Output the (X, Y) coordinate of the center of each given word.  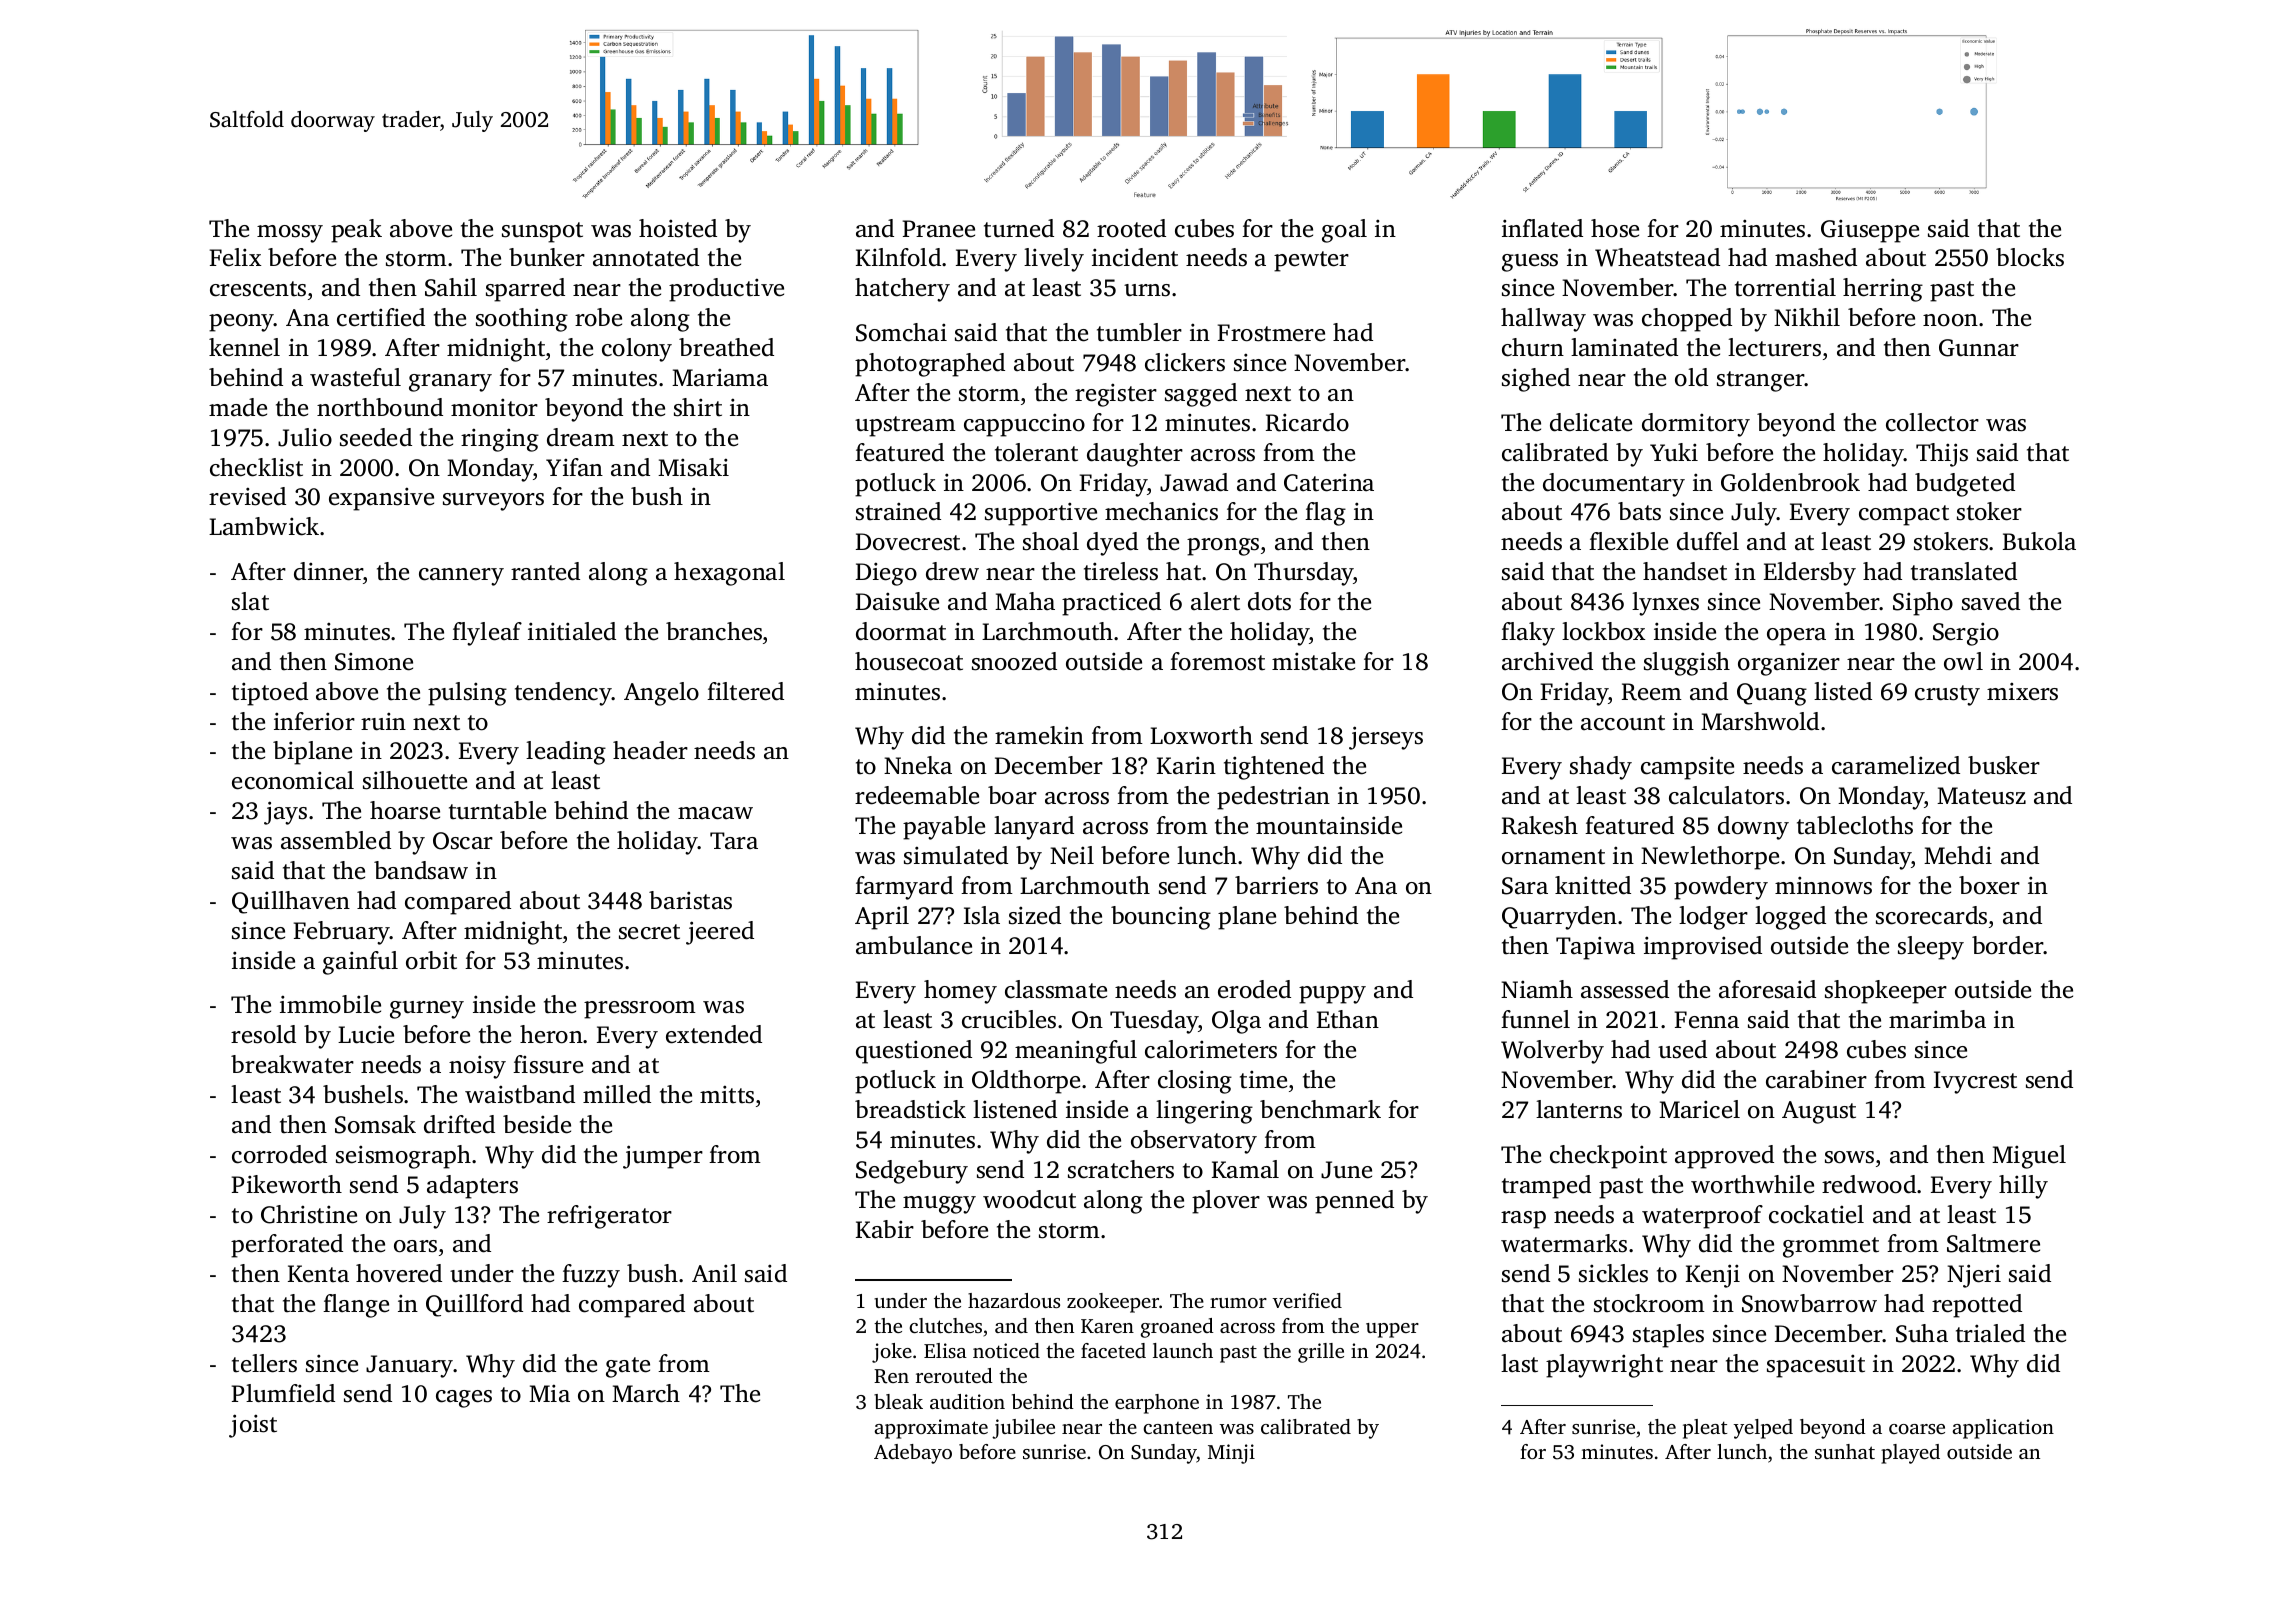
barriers (1276, 885)
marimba (1937, 1019)
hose (1615, 228)
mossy (290, 234)
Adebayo (913, 1454)
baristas (690, 900)
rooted (1131, 228)
